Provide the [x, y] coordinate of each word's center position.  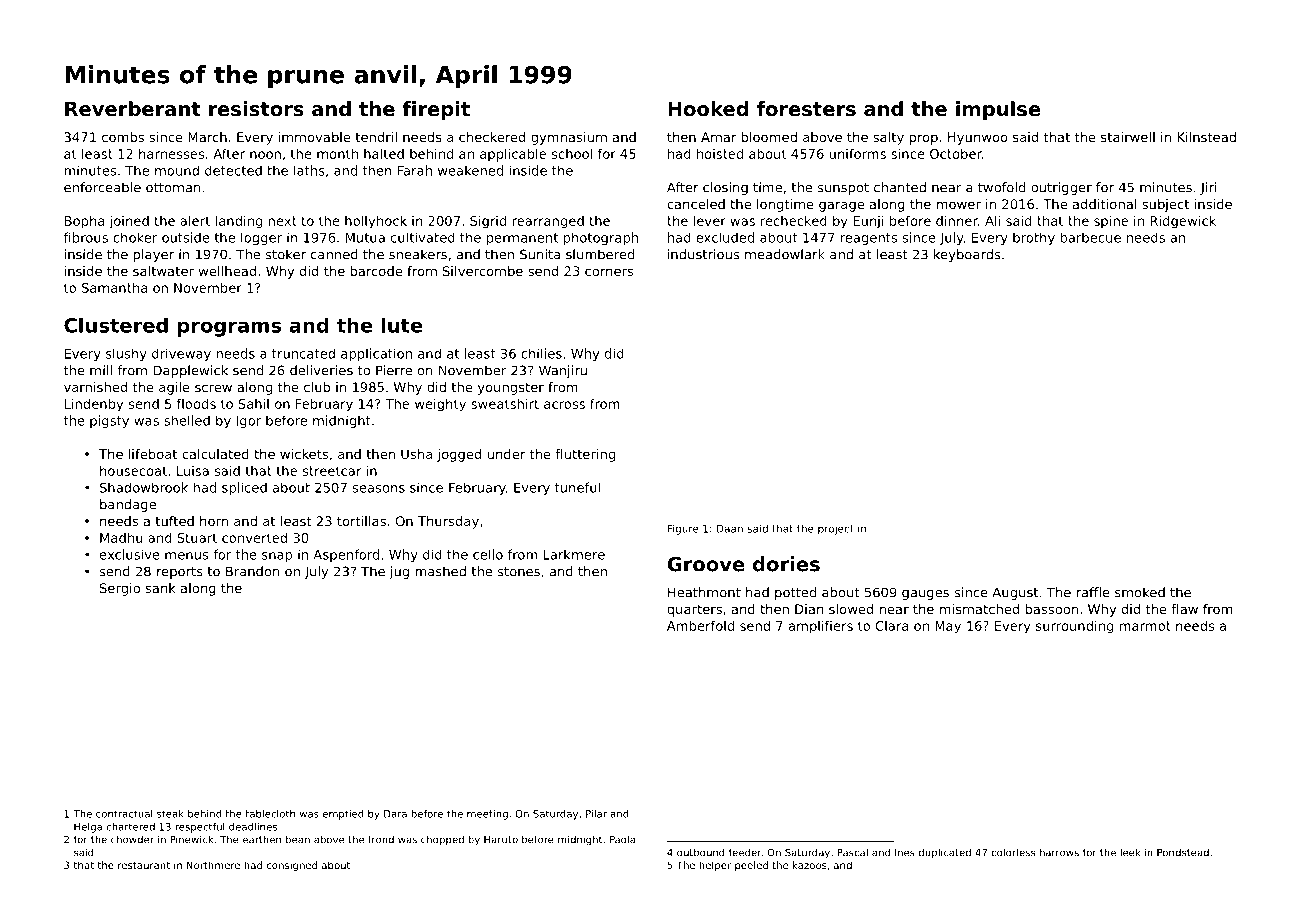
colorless [1013, 852]
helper [715, 866]
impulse [998, 110]
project [836, 529]
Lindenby [94, 405]
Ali [992, 220]
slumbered [600, 254]
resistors [256, 109]
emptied [343, 815]
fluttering [585, 455]
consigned [292, 866]
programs [229, 329]
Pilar [596, 814]
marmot [1145, 626]
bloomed [769, 137]
